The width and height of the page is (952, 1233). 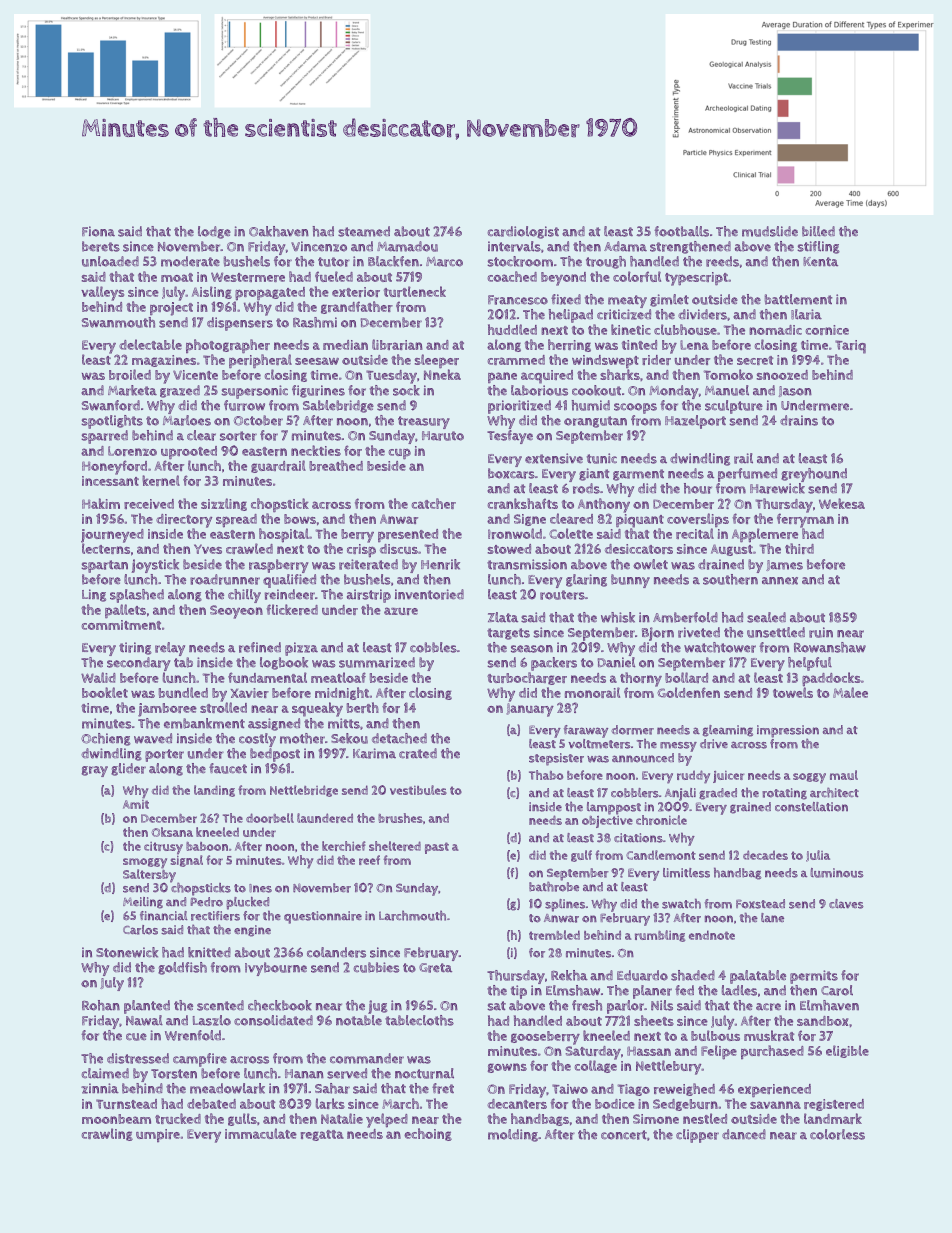 I want to click on Elmshaw, so click(x=573, y=990).
